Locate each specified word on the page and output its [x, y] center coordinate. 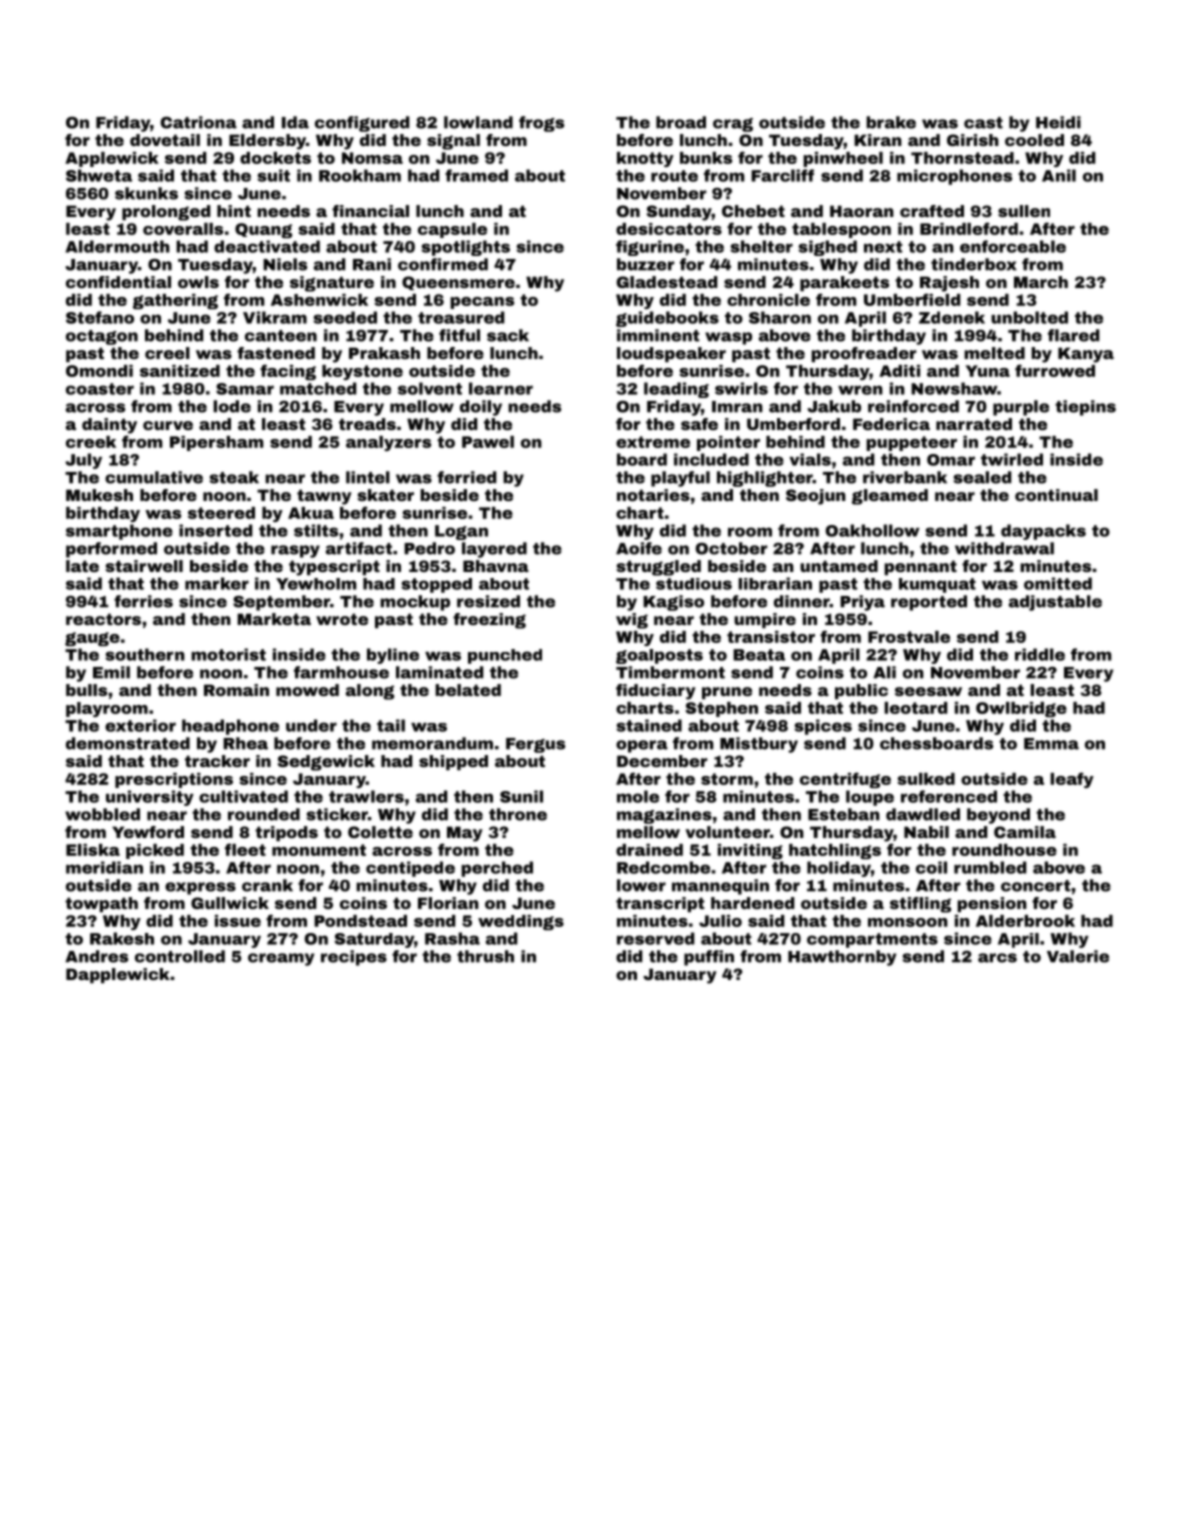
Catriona [199, 122]
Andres [96, 956]
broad [681, 122]
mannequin [720, 887]
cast [983, 123]
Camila [1025, 832]
